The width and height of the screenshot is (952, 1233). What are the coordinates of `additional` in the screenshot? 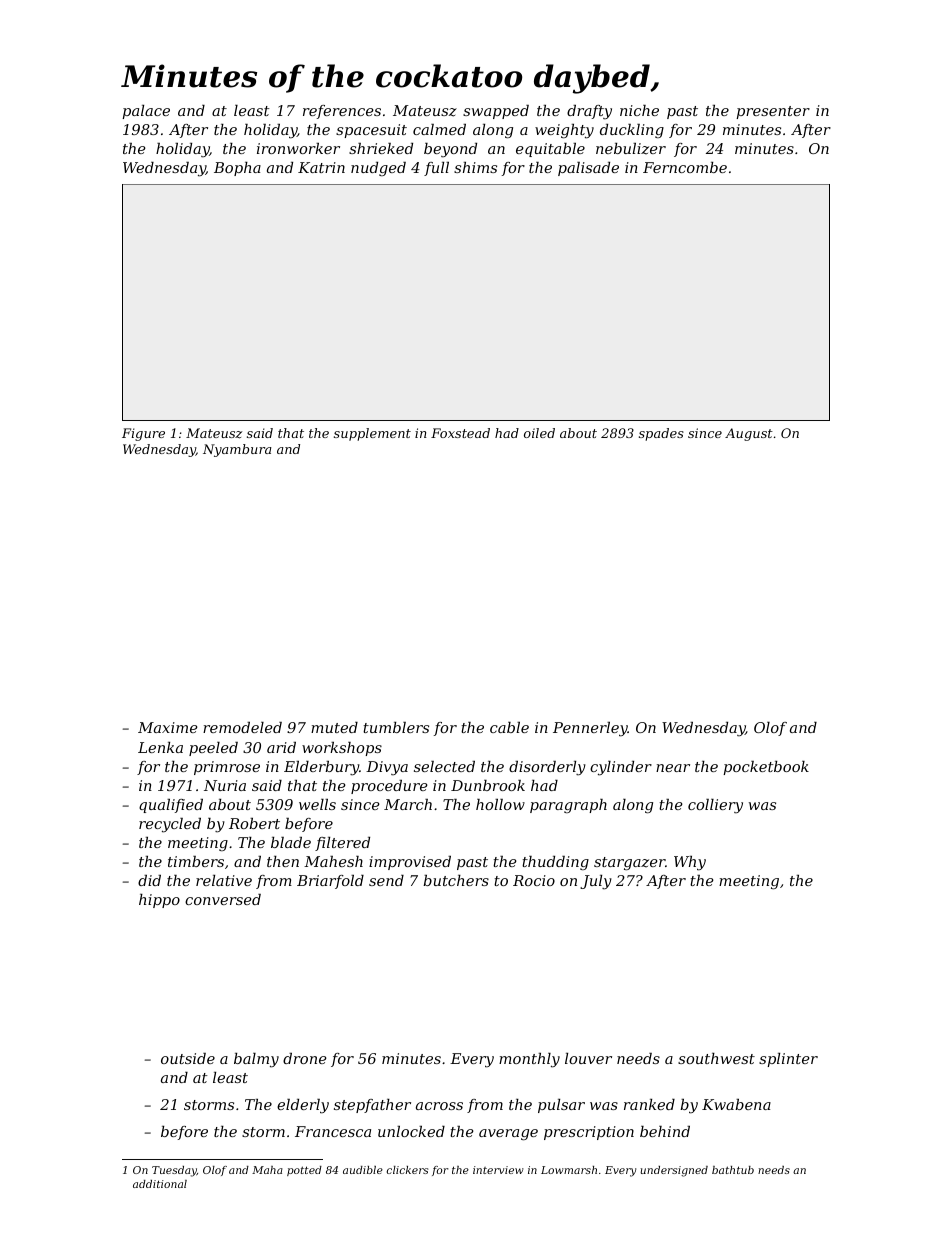 It's located at (160, 1184).
